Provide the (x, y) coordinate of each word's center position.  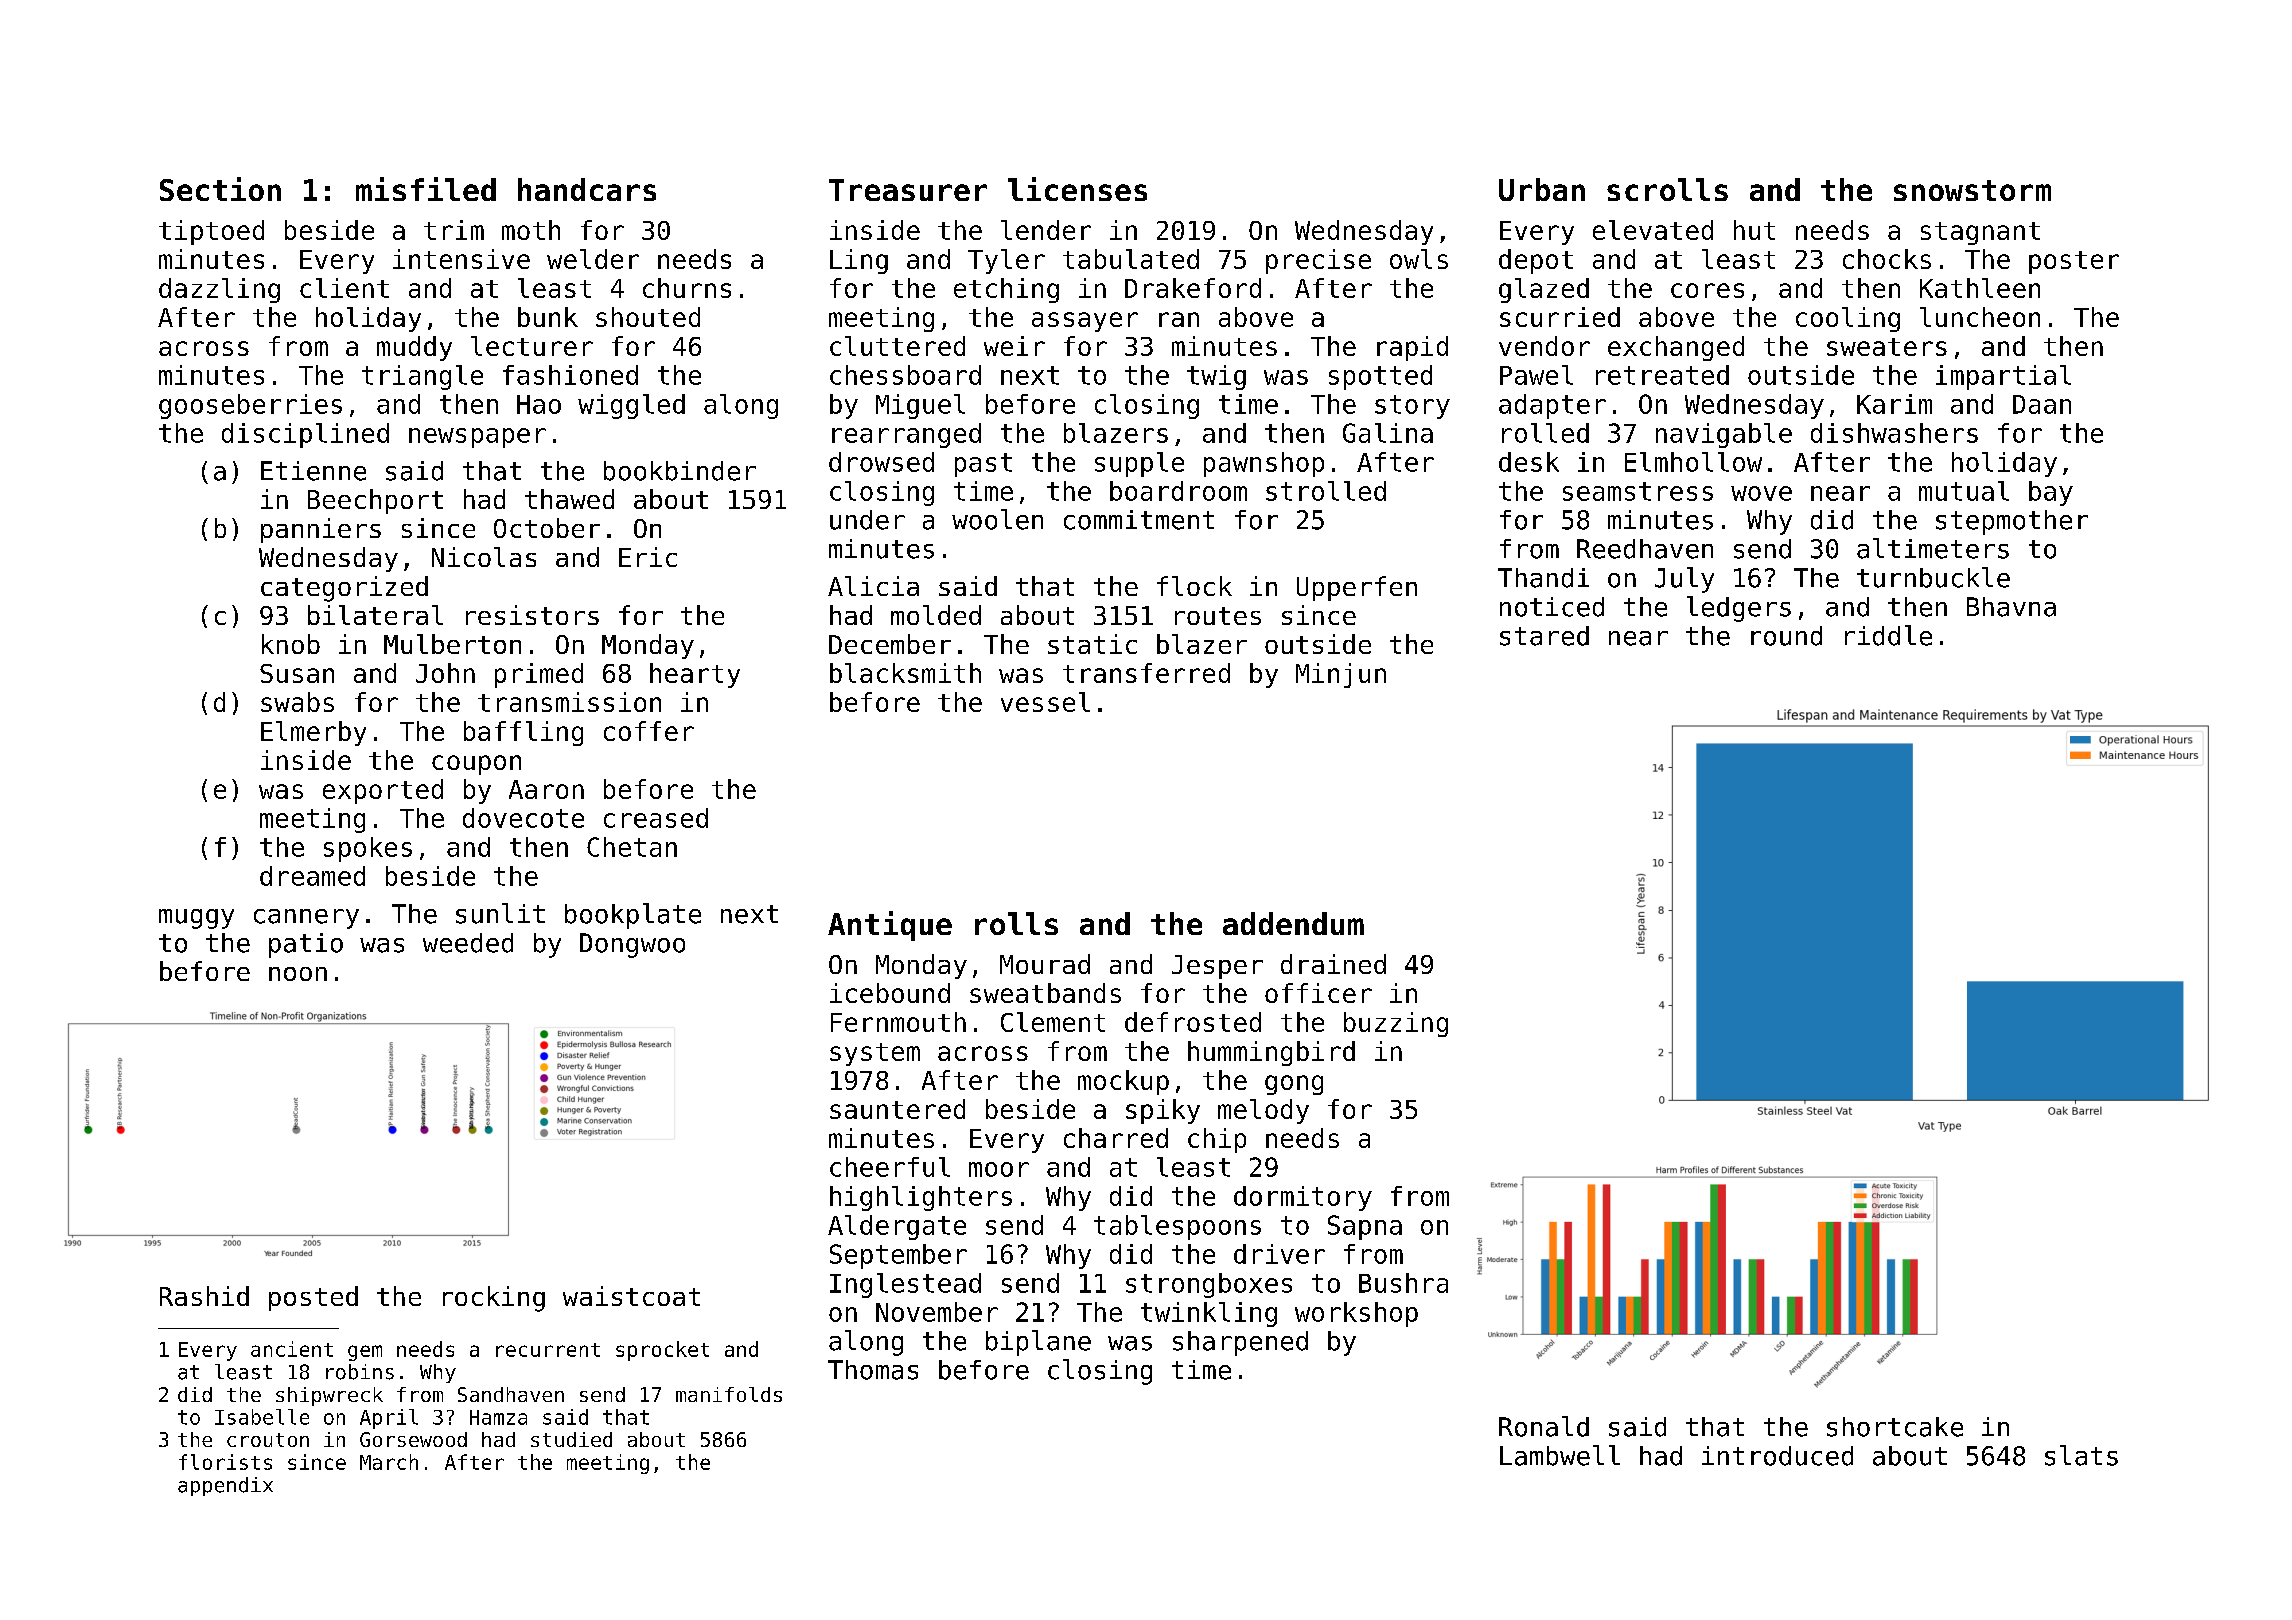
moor (999, 1169)
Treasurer (908, 190)
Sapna (1365, 1227)
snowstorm (1972, 190)
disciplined (305, 435)
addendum (1293, 923)
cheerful (890, 1167)
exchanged (1676, 348)
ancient (292, 1349)
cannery (306, 919)
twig (1216, 377)
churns (687, 288)
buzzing (1396, 1024)
